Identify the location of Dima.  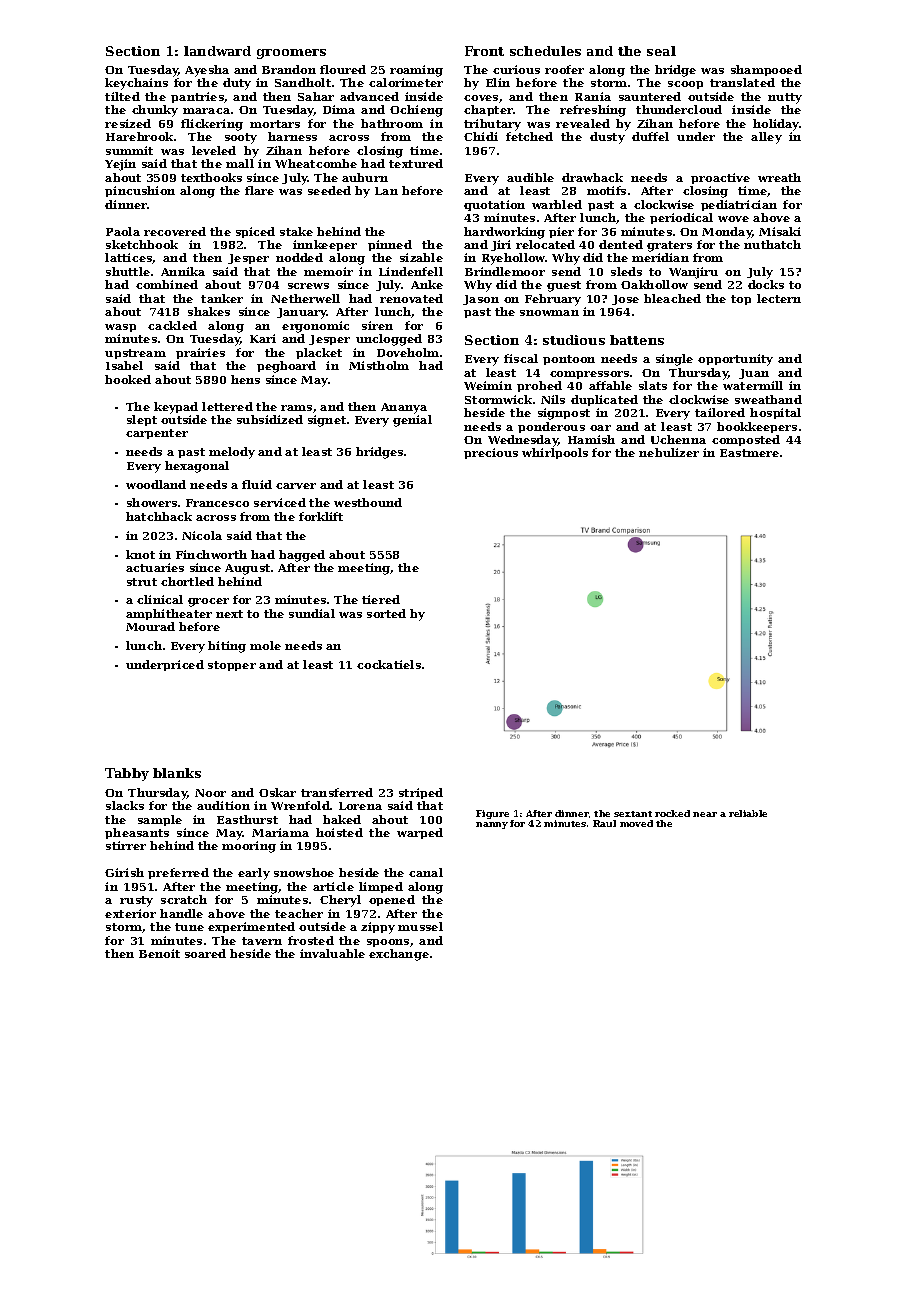
(339, 109).
